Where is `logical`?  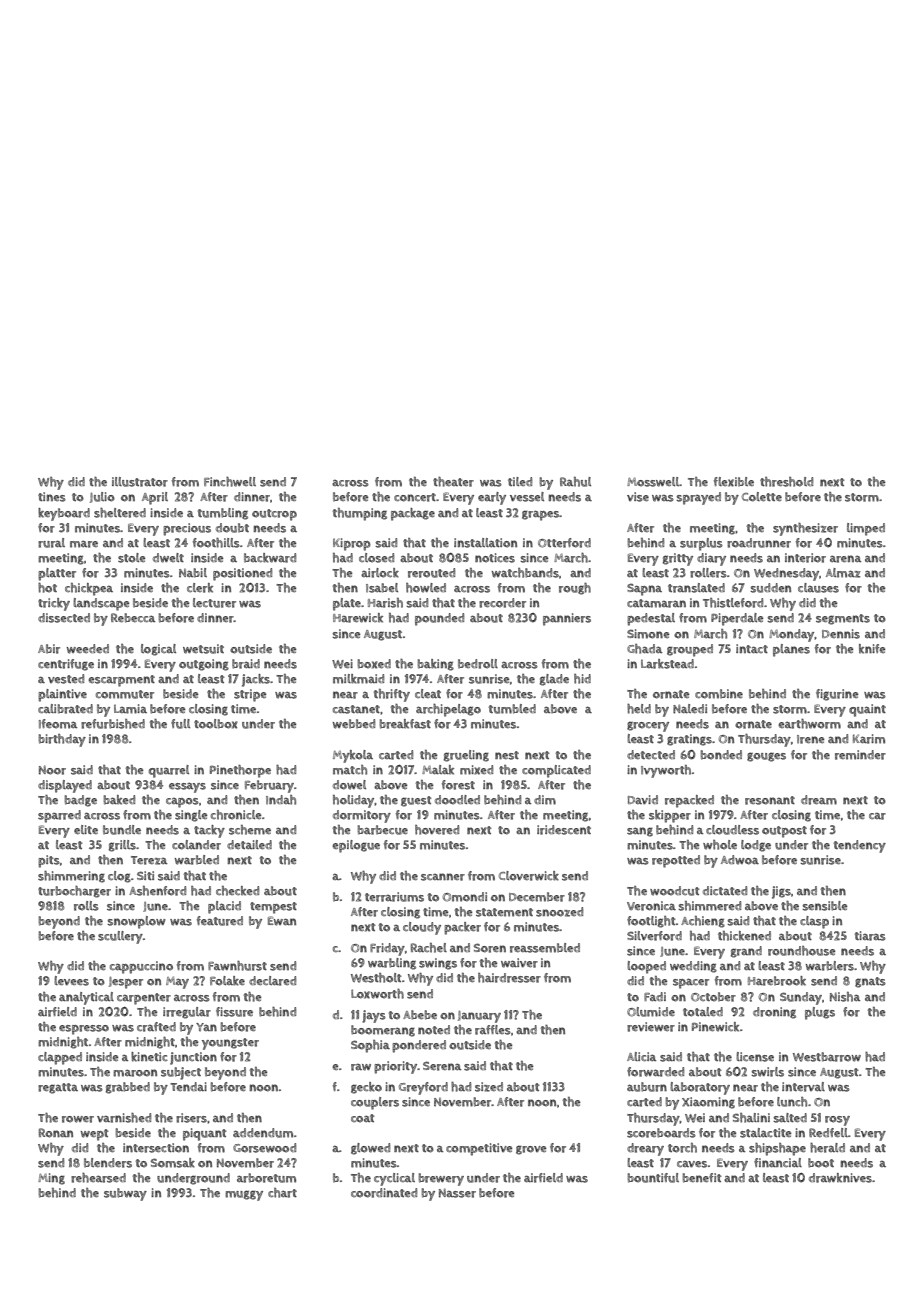
logical is located at coordinates (158, 650).
